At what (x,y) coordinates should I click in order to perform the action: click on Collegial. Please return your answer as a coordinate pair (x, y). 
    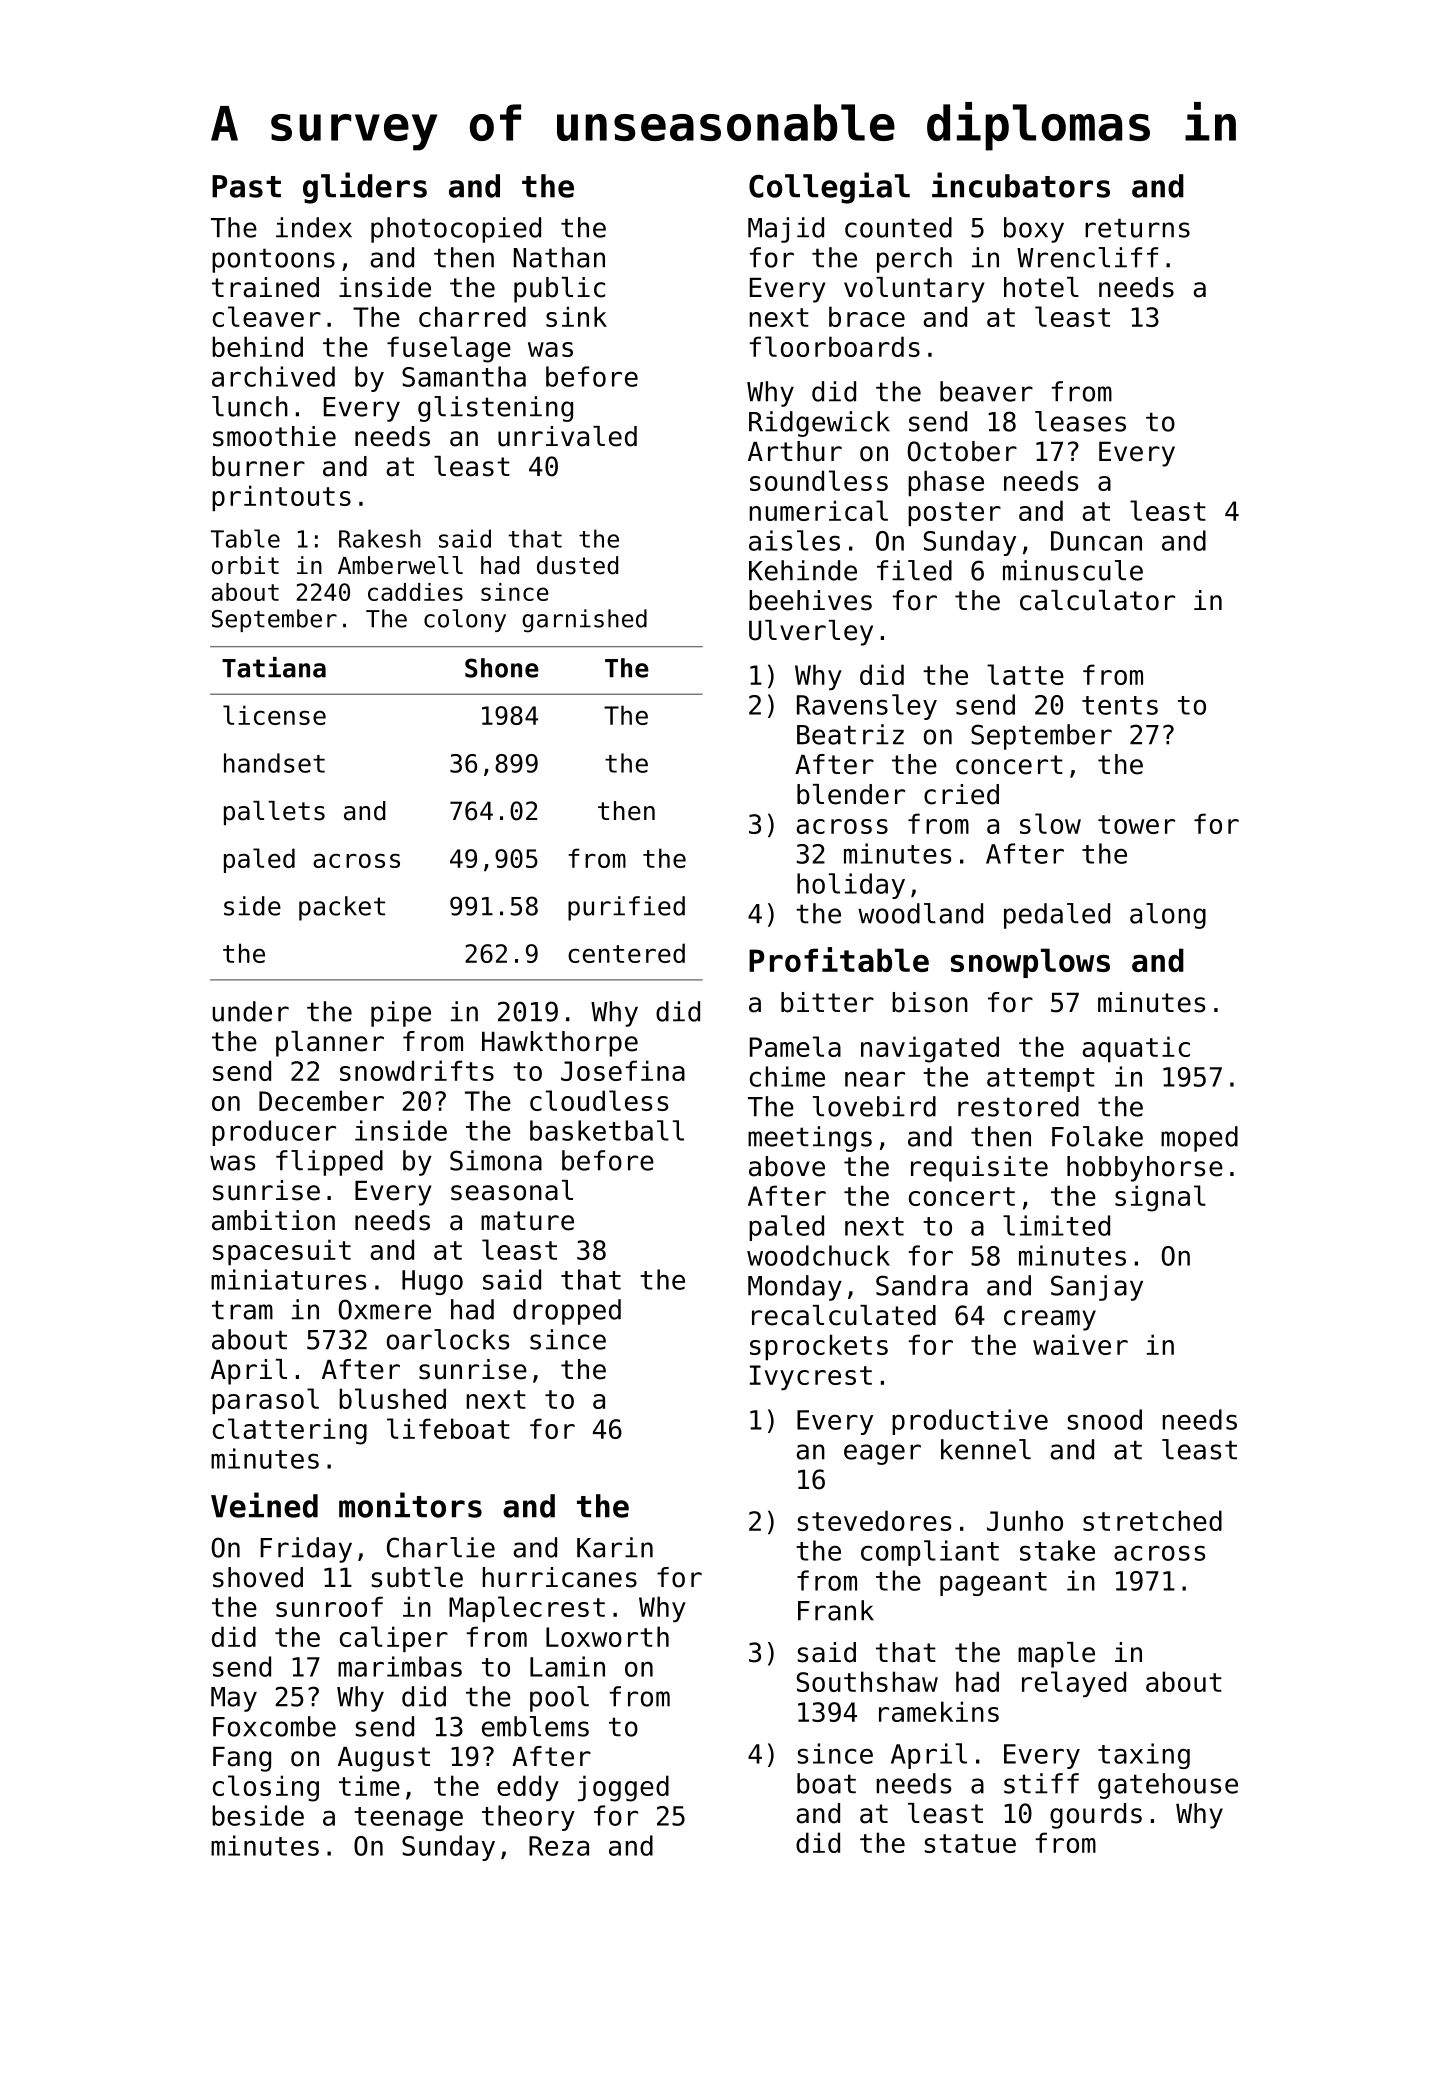
    Looking at the image, I should click on (829, 188).
